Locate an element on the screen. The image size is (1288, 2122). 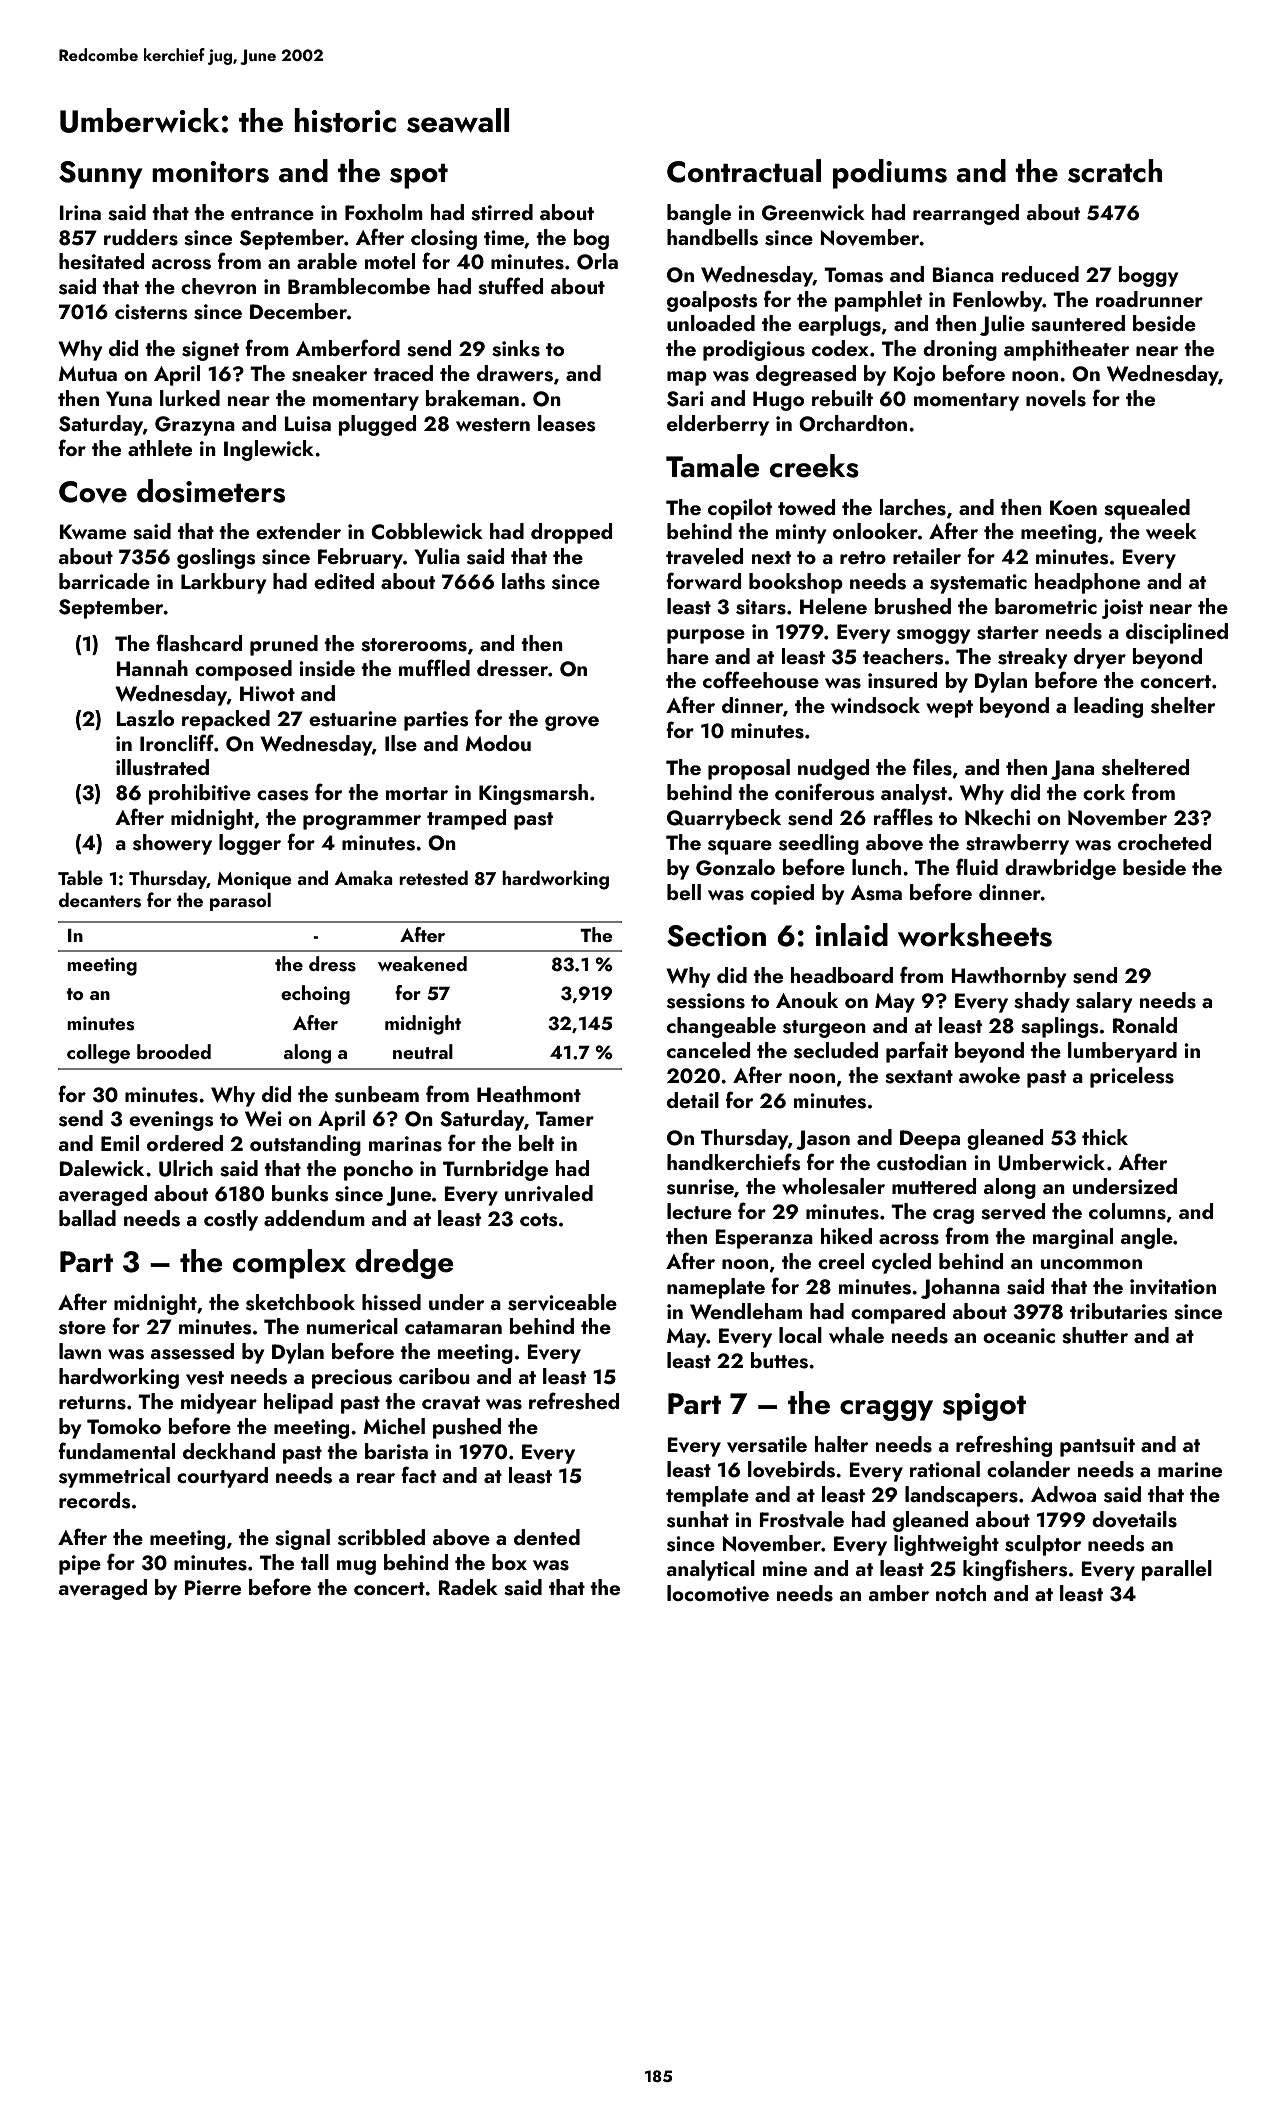
sunrise is located at coordinates (700, 1187).
